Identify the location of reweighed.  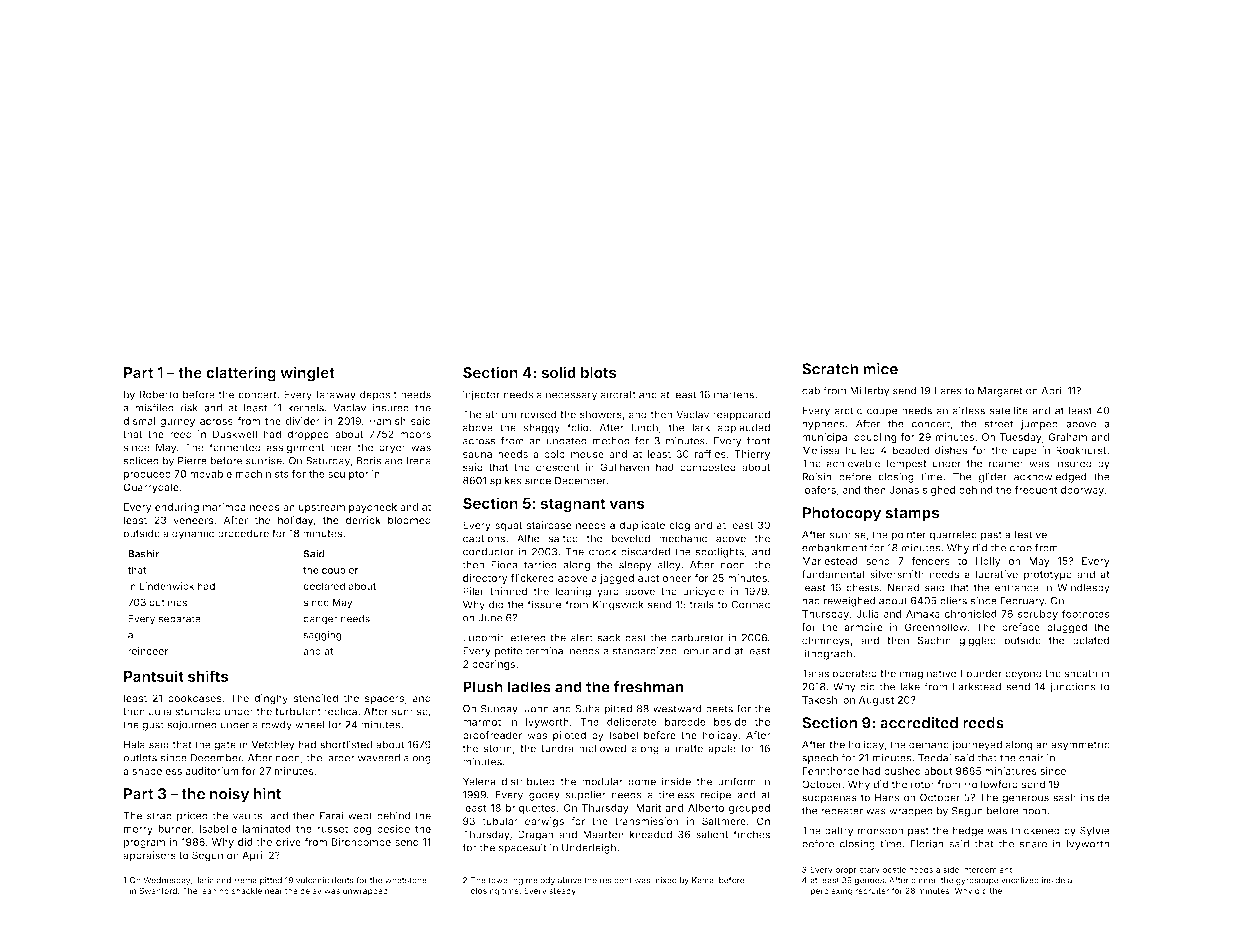
(849, 601).
